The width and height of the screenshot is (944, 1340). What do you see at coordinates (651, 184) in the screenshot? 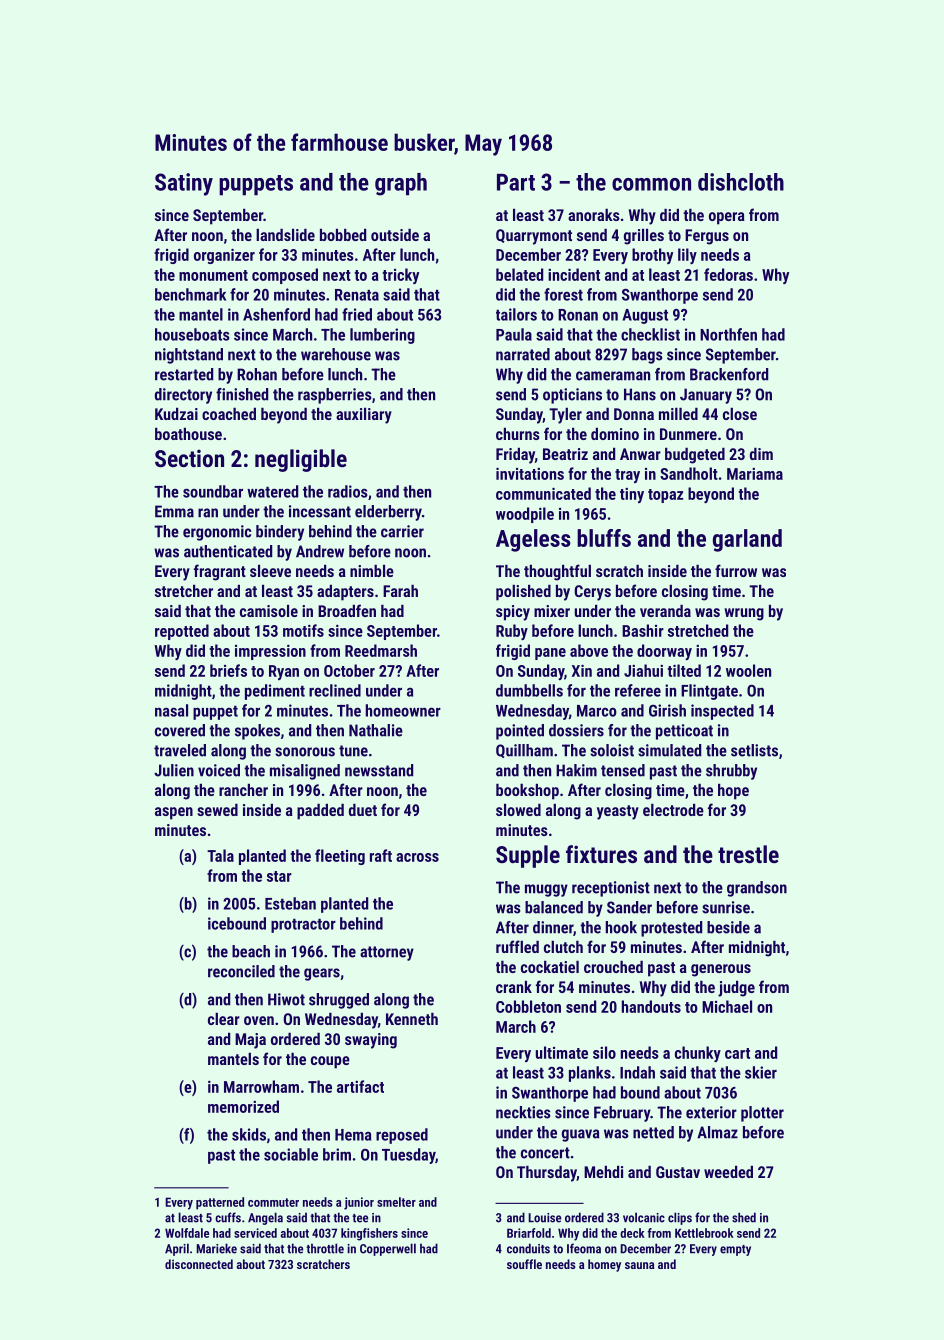
I see `common` at bounding box center [651, 184].
